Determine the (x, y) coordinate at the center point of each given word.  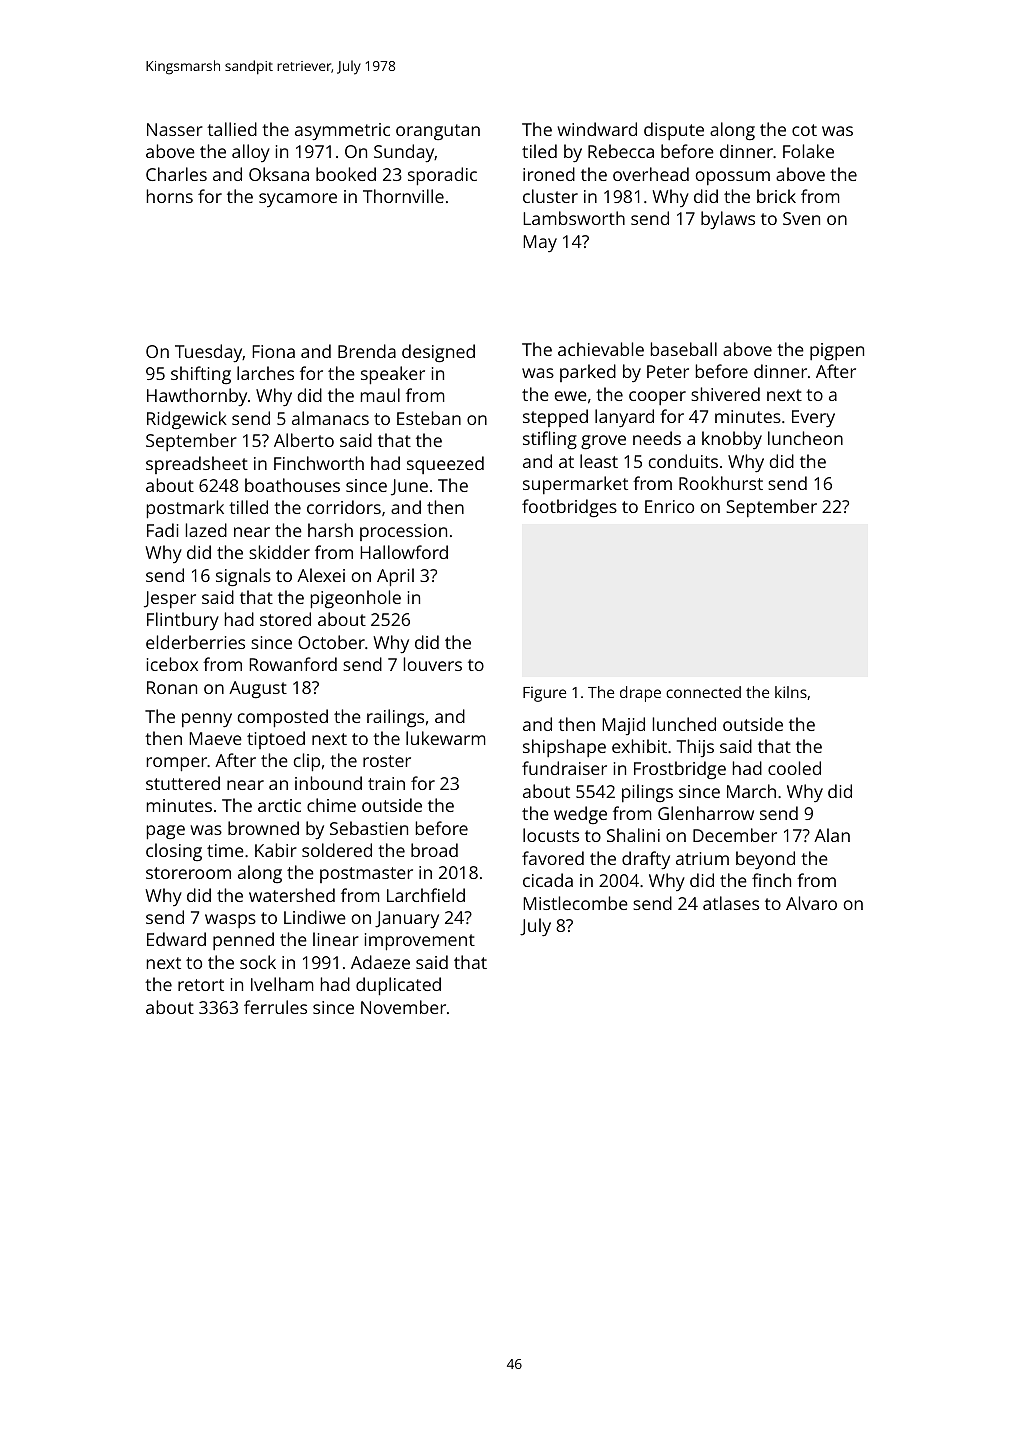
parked (588, 373)
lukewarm (446, 738)
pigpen (837, 351)
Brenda (367, 351)
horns (170, 196)
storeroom (188, 873)
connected (703, 692)
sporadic (442, 176)
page (166, 832)
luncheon (805, 438)
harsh (330, 530)
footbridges (569, 508)
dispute (674, 131)
